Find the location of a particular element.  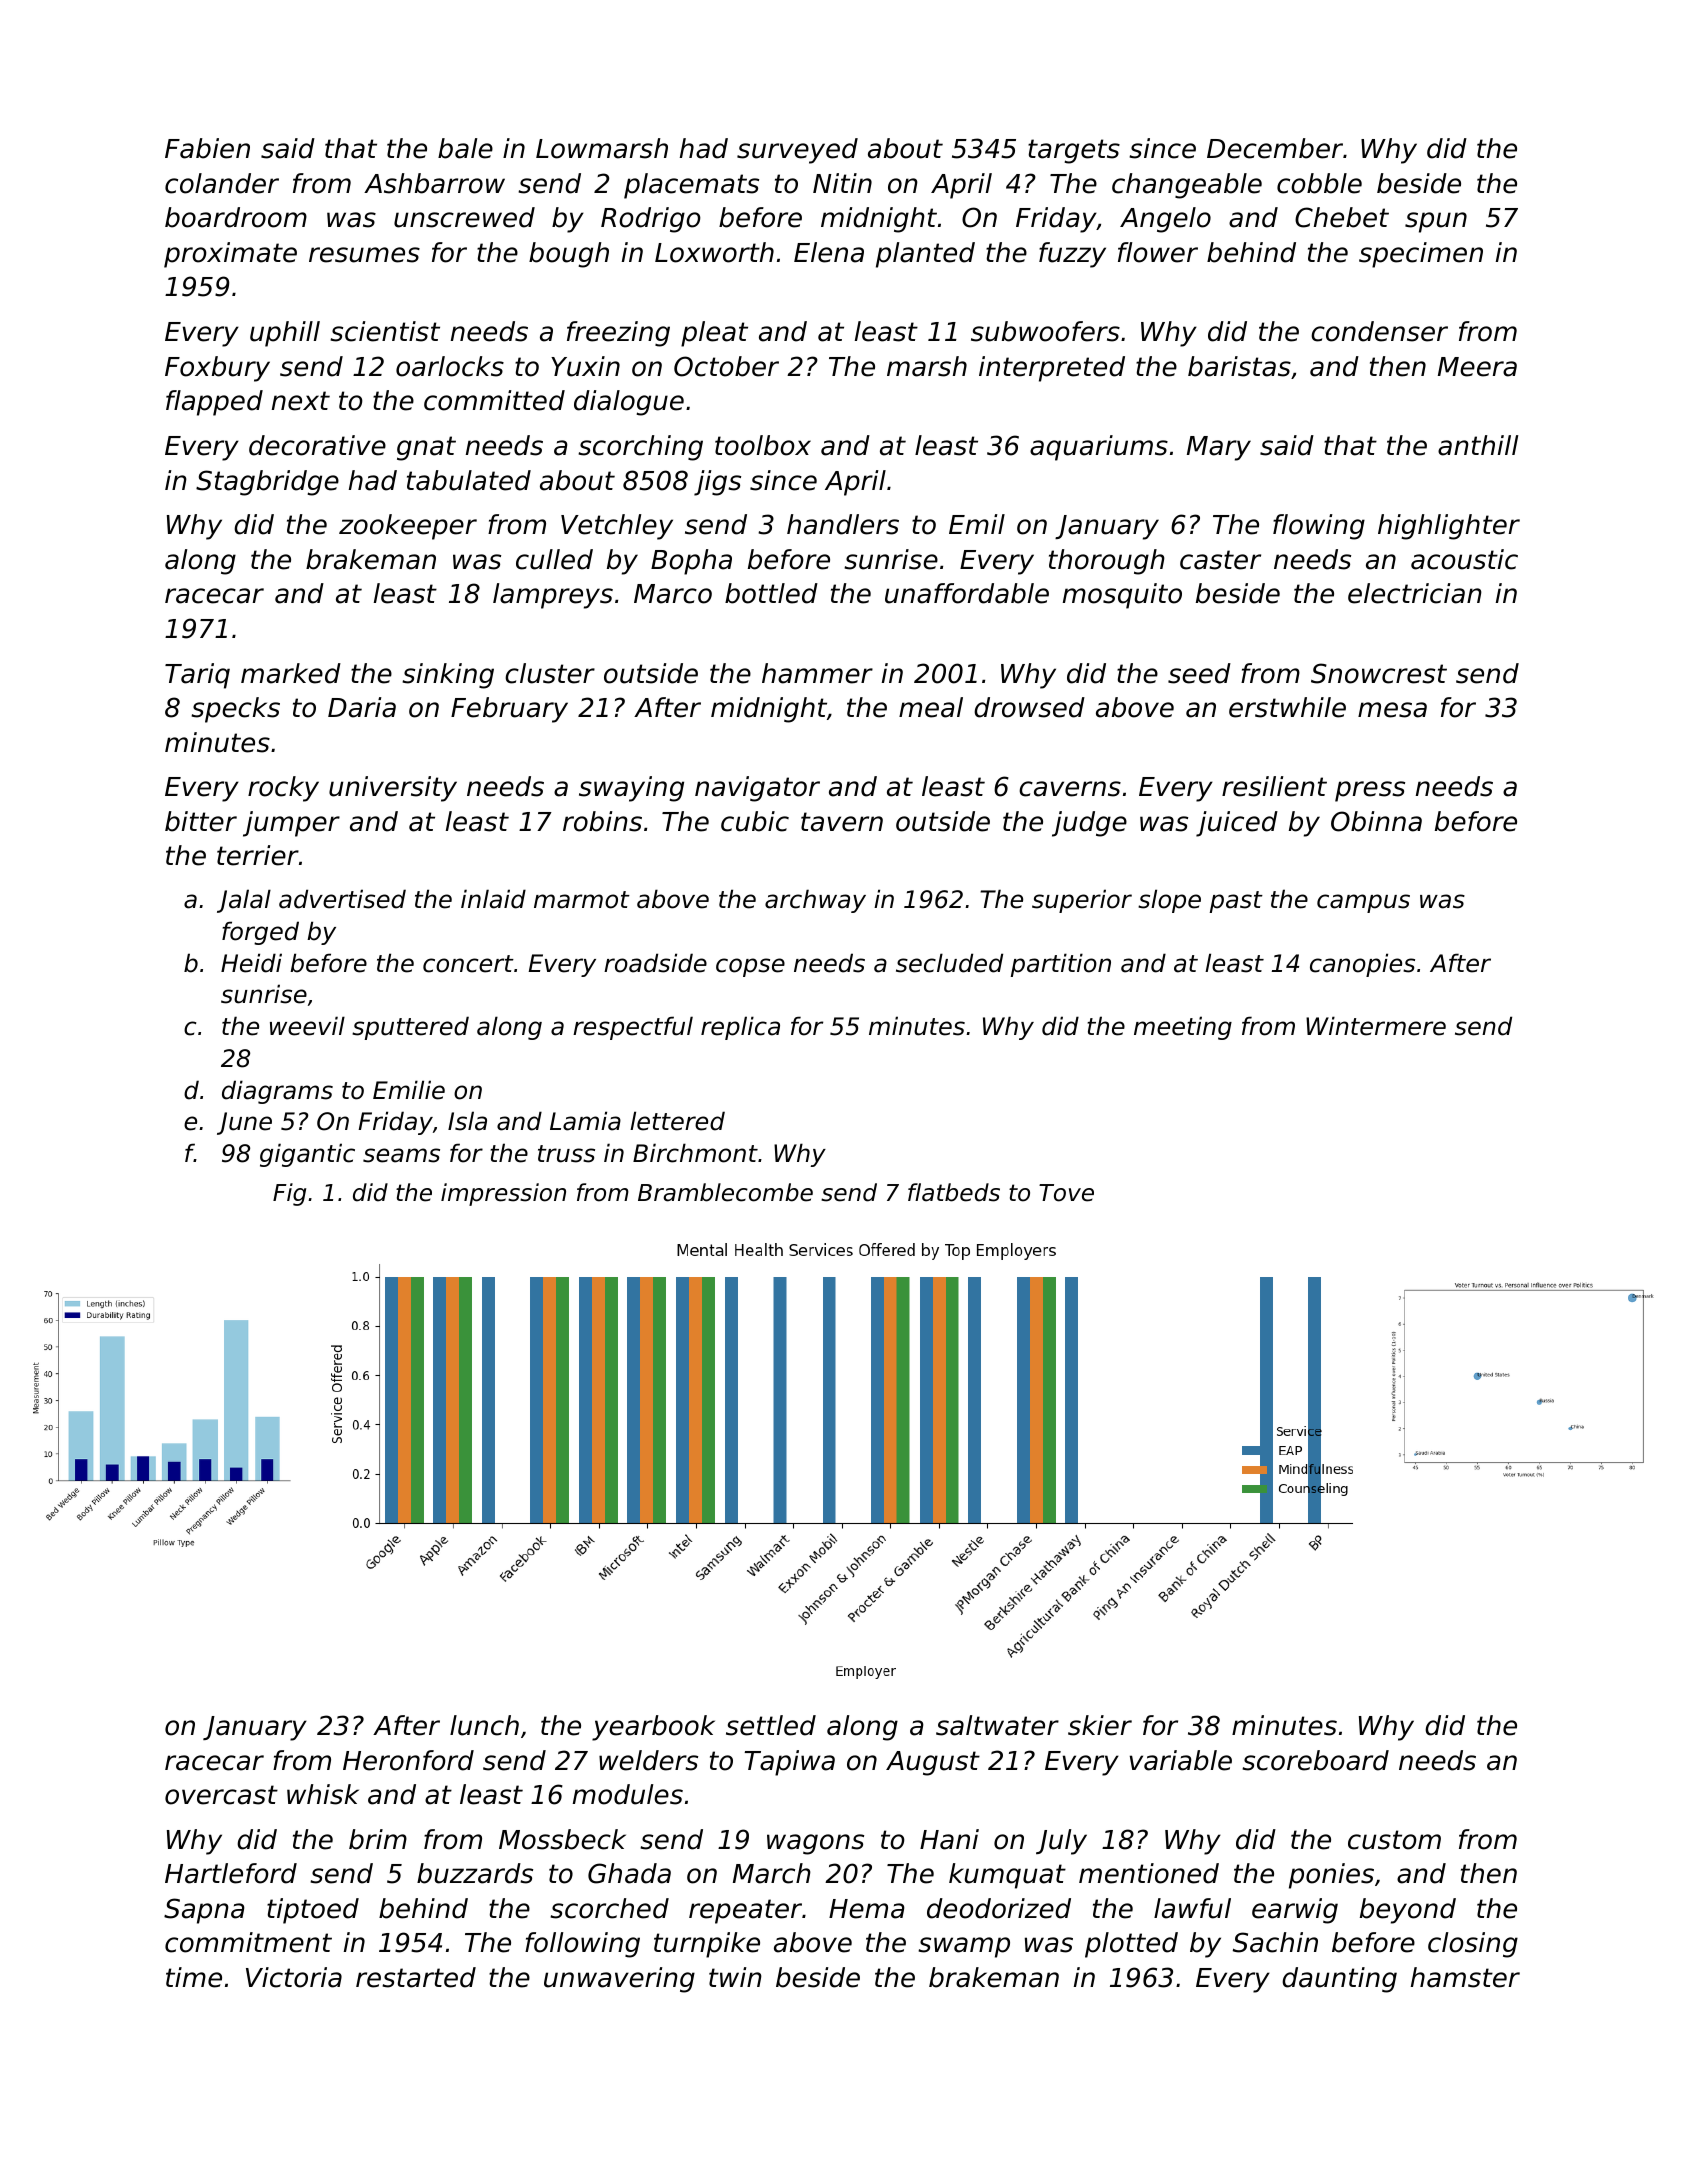

cobble is located at coordinates (1319, 183).
